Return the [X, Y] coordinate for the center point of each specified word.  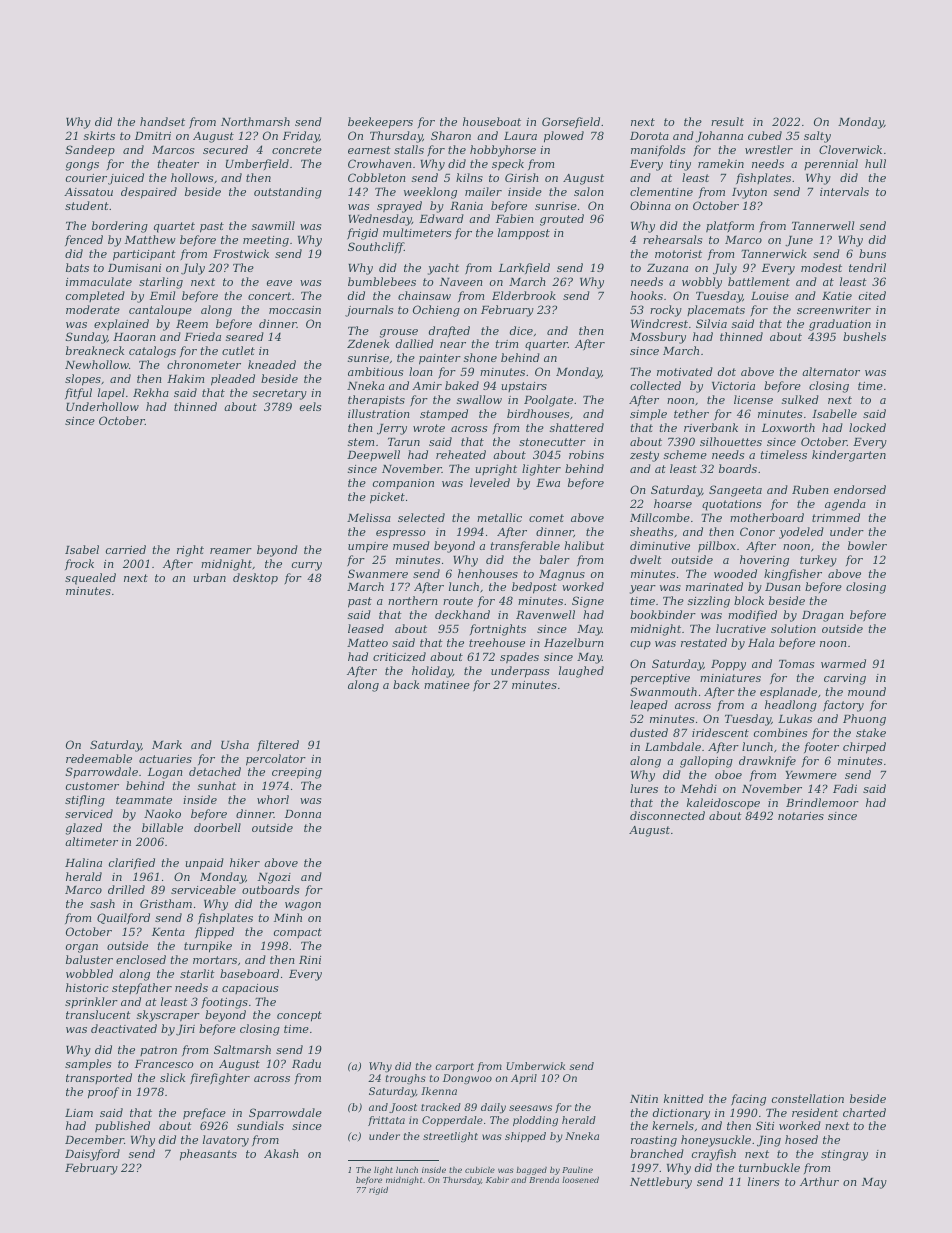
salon [588, 191]
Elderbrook [524, 295]
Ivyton [749, 193]
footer [821, 747]
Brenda [544, 1179]
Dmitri [153, 136]
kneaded [272, 364]
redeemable [99, 758]
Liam [79, 1113]
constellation [808, 1098]
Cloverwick [850, 149]
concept [299, 1016]
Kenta [168, 932]
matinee [447, 685]
